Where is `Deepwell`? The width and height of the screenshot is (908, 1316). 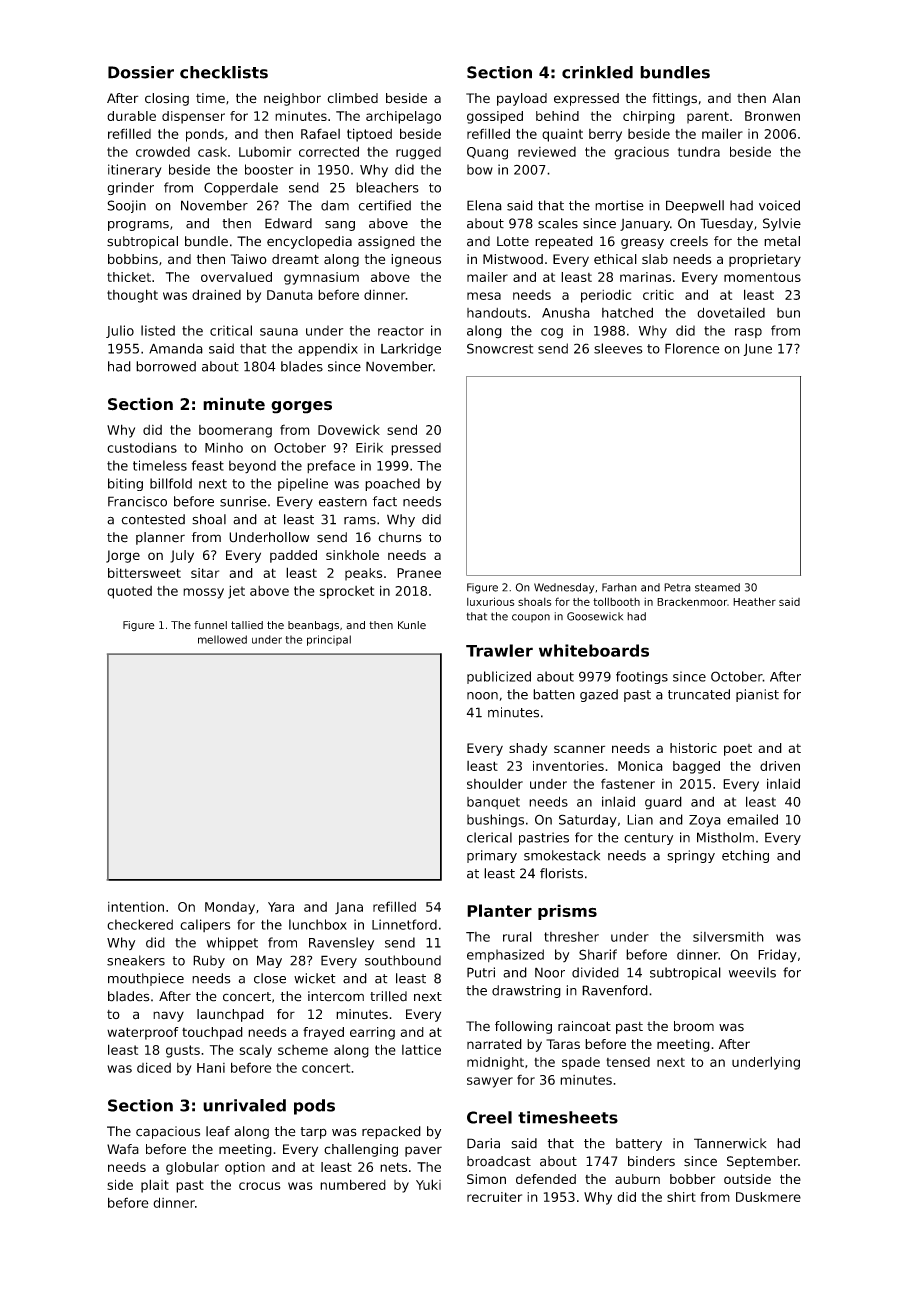
Deepwell is located at coordinates (695, 206).
